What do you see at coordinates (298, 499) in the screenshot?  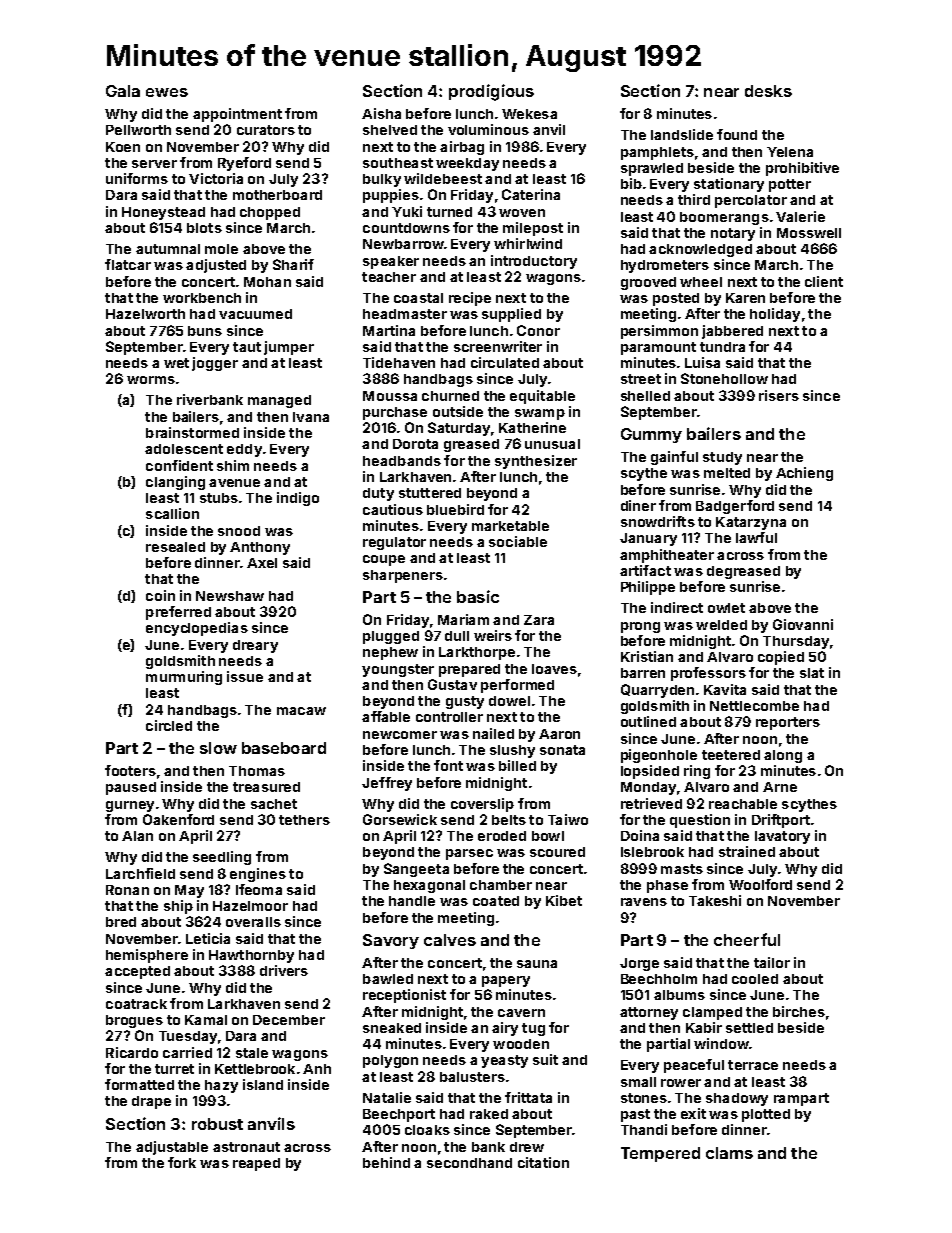 I see `indigo` at bounding box center [298, 499].
